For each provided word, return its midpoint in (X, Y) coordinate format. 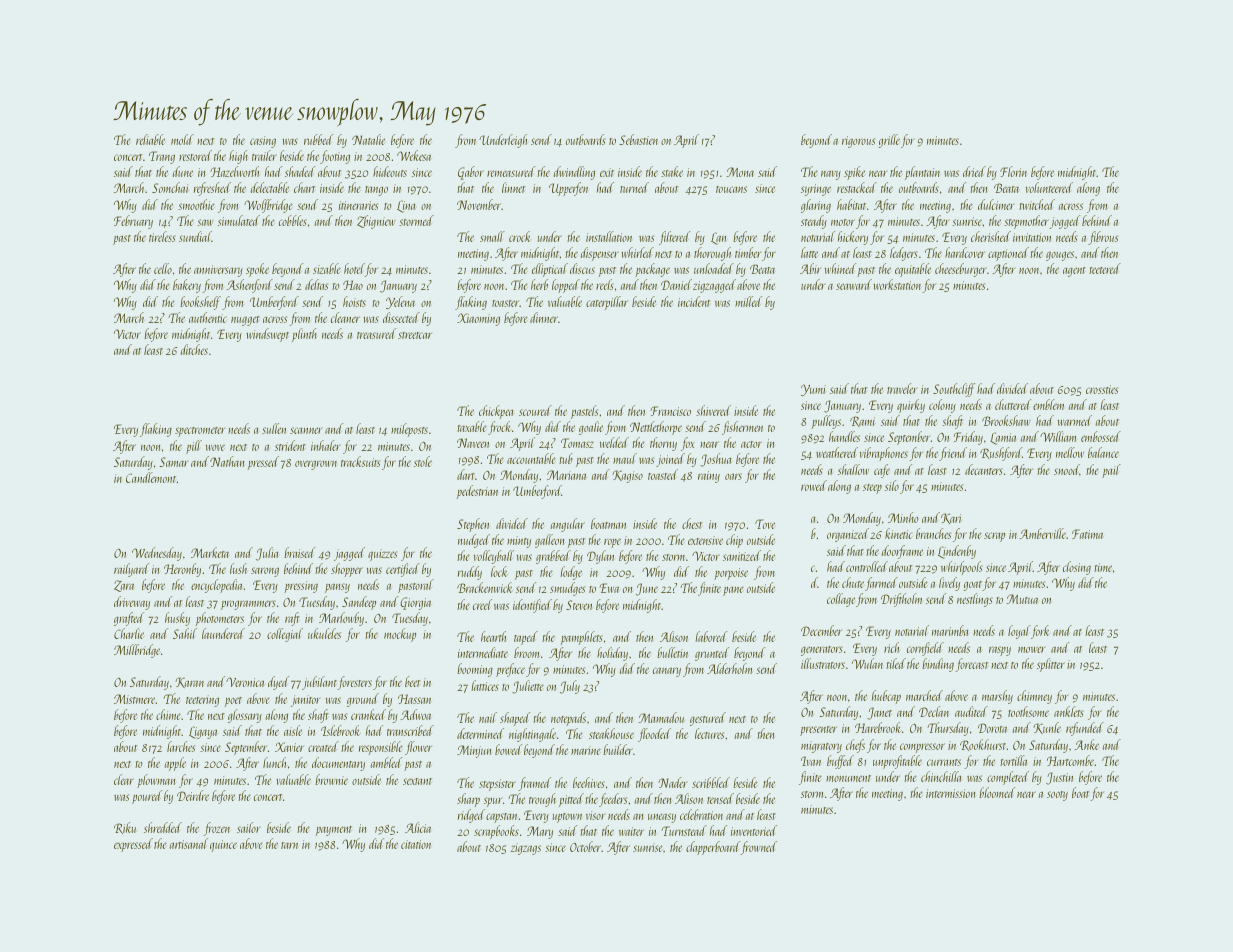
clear (124, 779)
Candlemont (151, 477)
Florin (1013, 171)
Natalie (368, 139)
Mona (740, 172)
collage (841, 600)
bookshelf (200, 303)
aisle (293, 730)
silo (892, 485)
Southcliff (954, 390)
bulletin (672, 652)
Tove (765, 524)
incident (694, 301)
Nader (673, 782)
